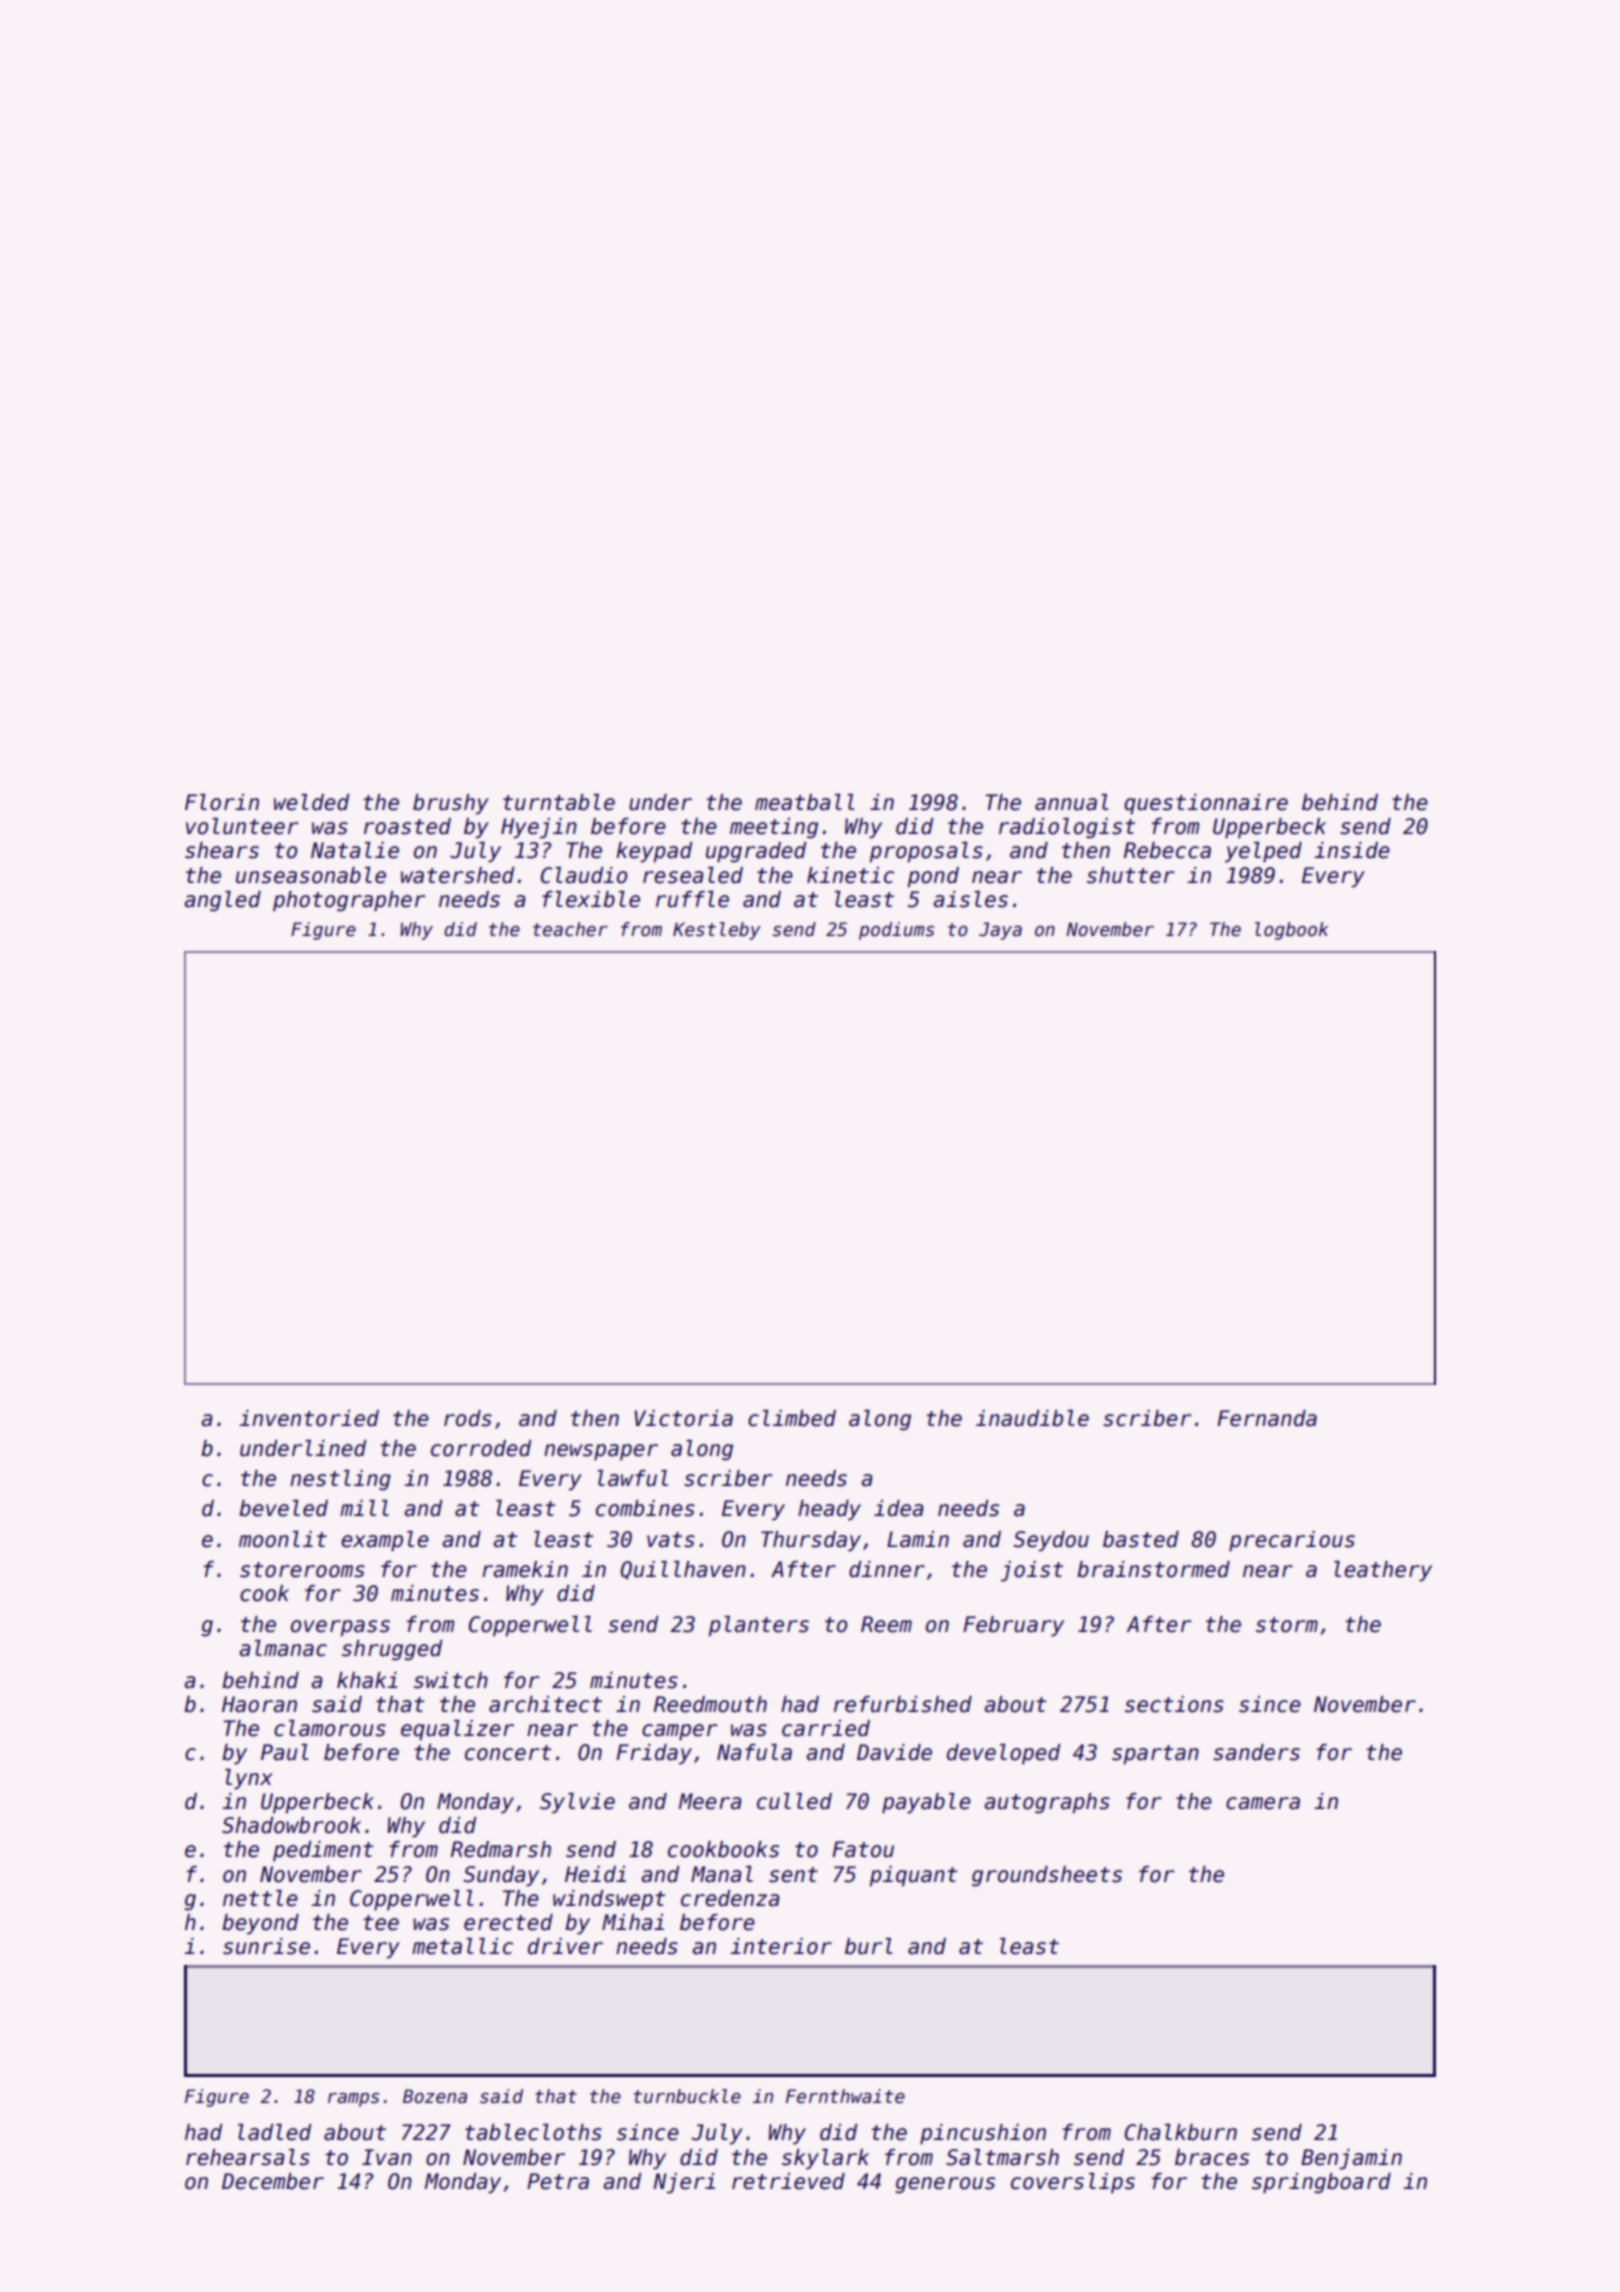 Image resolution: width=1620 pixels, height=2292 pixels. Describe the element at coordinates (1256, 1752) in the image. I see `sanders` at that location.
